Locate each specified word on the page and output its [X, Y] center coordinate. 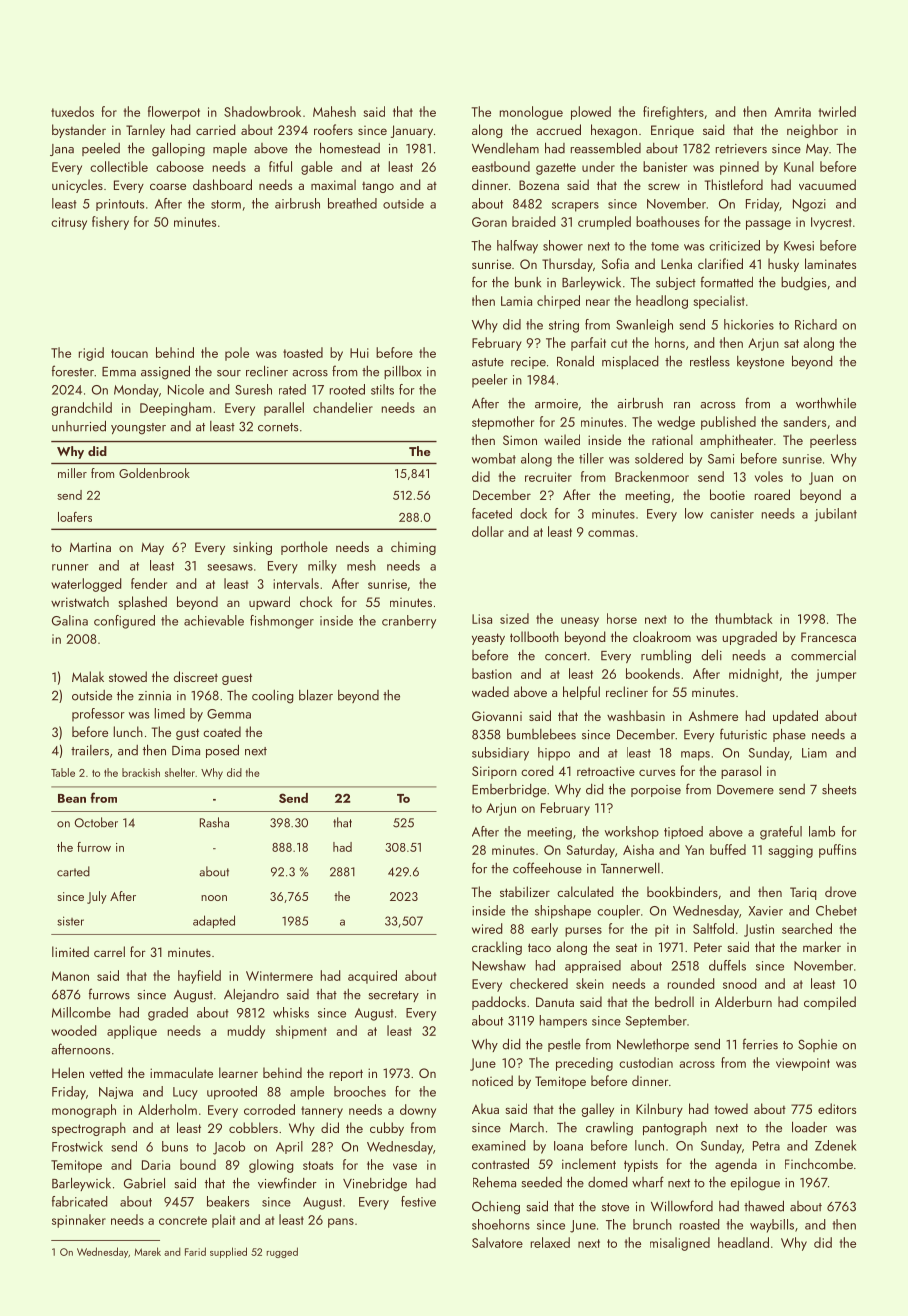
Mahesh [334, 111]
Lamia [516, 301]
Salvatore [497, 1242]
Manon [70, 976]
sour [229, 373]
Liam [814, 753]
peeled [101, 149]
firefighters [673, 113]
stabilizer [525, 891]
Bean [72, 798]
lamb [822, 831]
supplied [228, 1252]
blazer [316, 695]
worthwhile [826, 403]
